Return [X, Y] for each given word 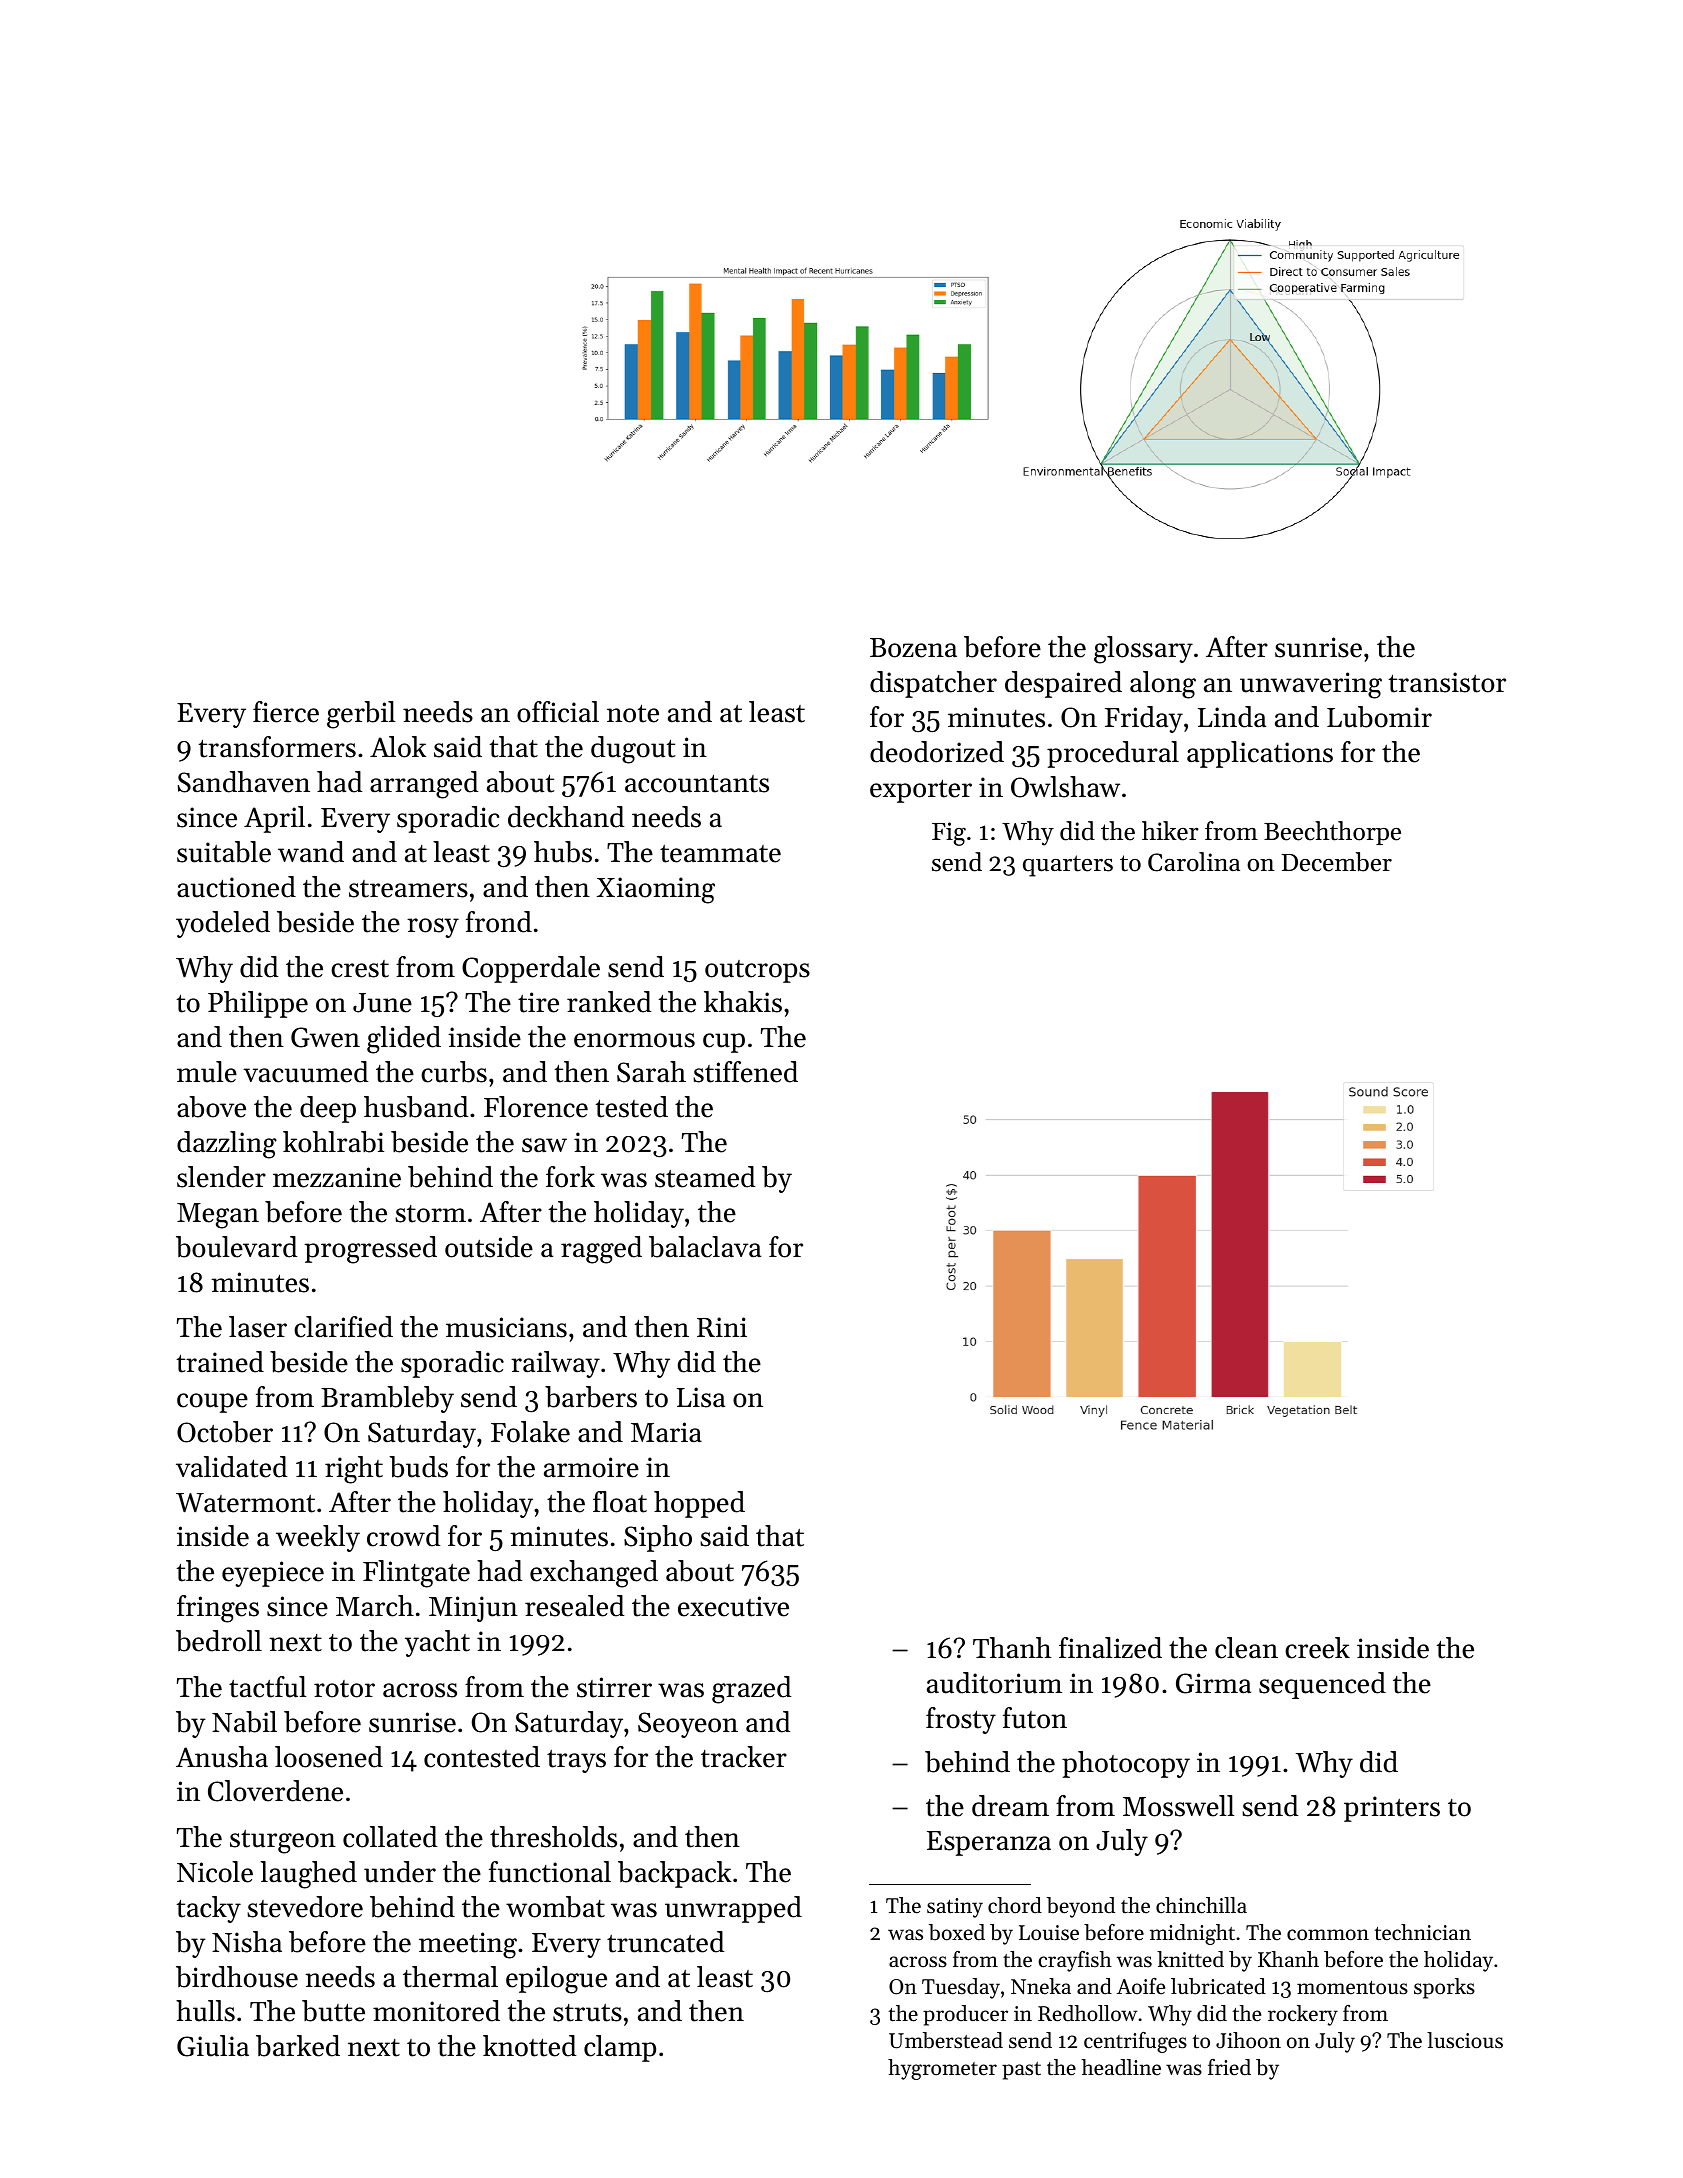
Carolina [1194, 862]
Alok [398, 747]
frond [499, 922]
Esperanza [989, 1843]
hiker [1170, 831]
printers [1392, 1809]
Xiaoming [656, 890]
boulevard [236, 1247]
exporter [921, 791]
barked [298, 2046]
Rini [722, 1327]
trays [576, 1761]
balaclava [705, 1247]
